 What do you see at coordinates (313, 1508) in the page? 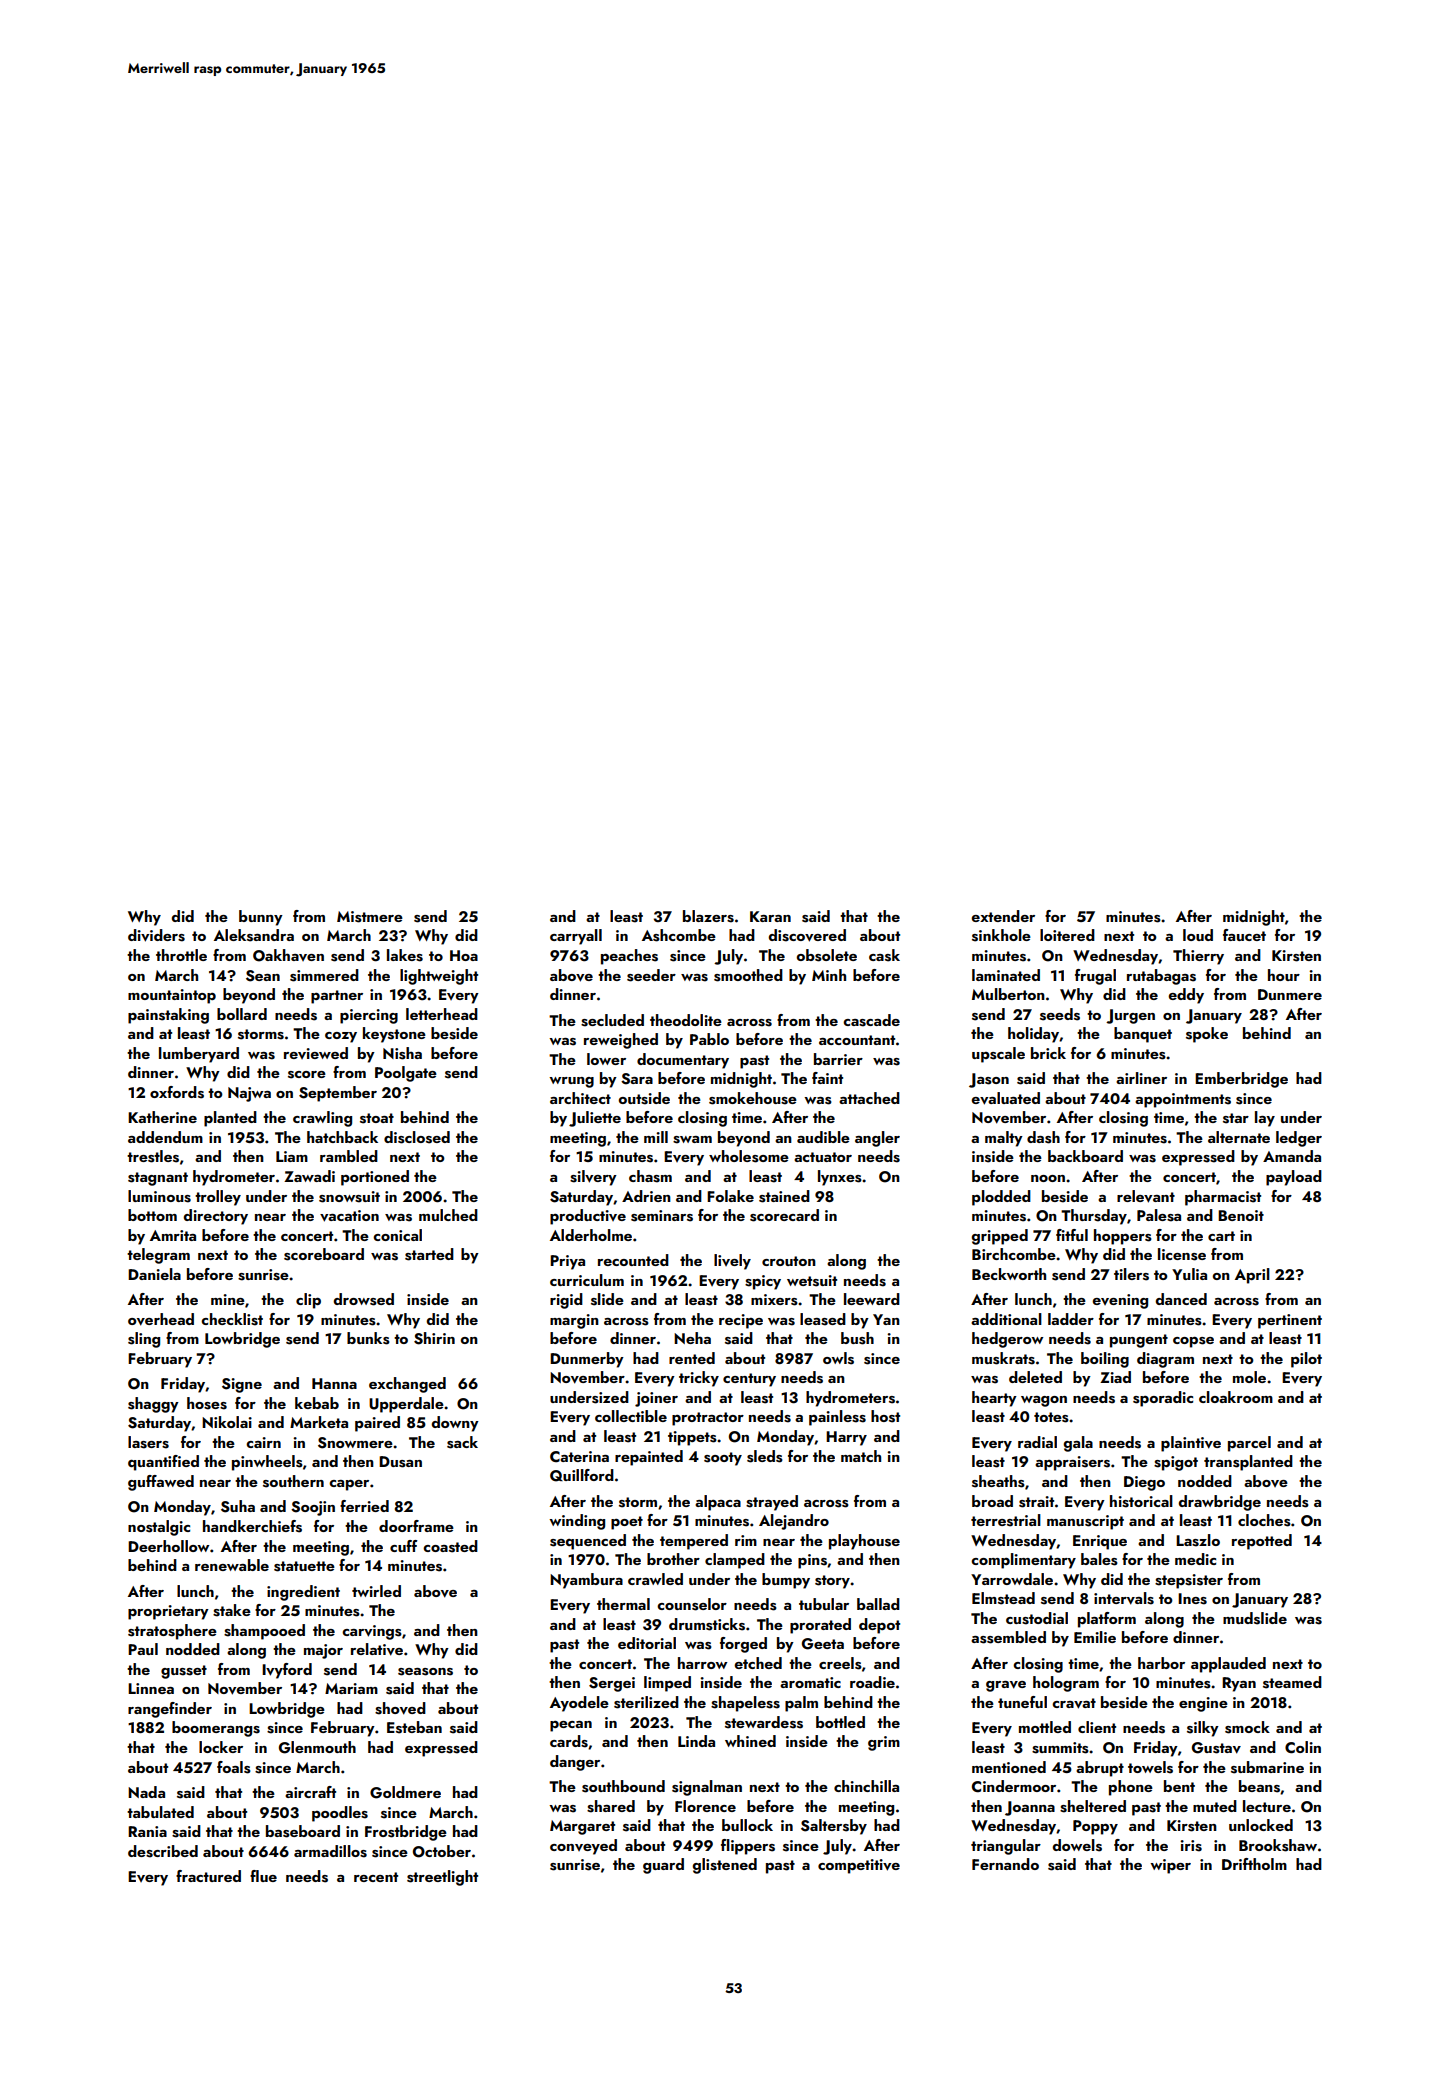
I see `Soojin` at bounding box center [313, 1508].
